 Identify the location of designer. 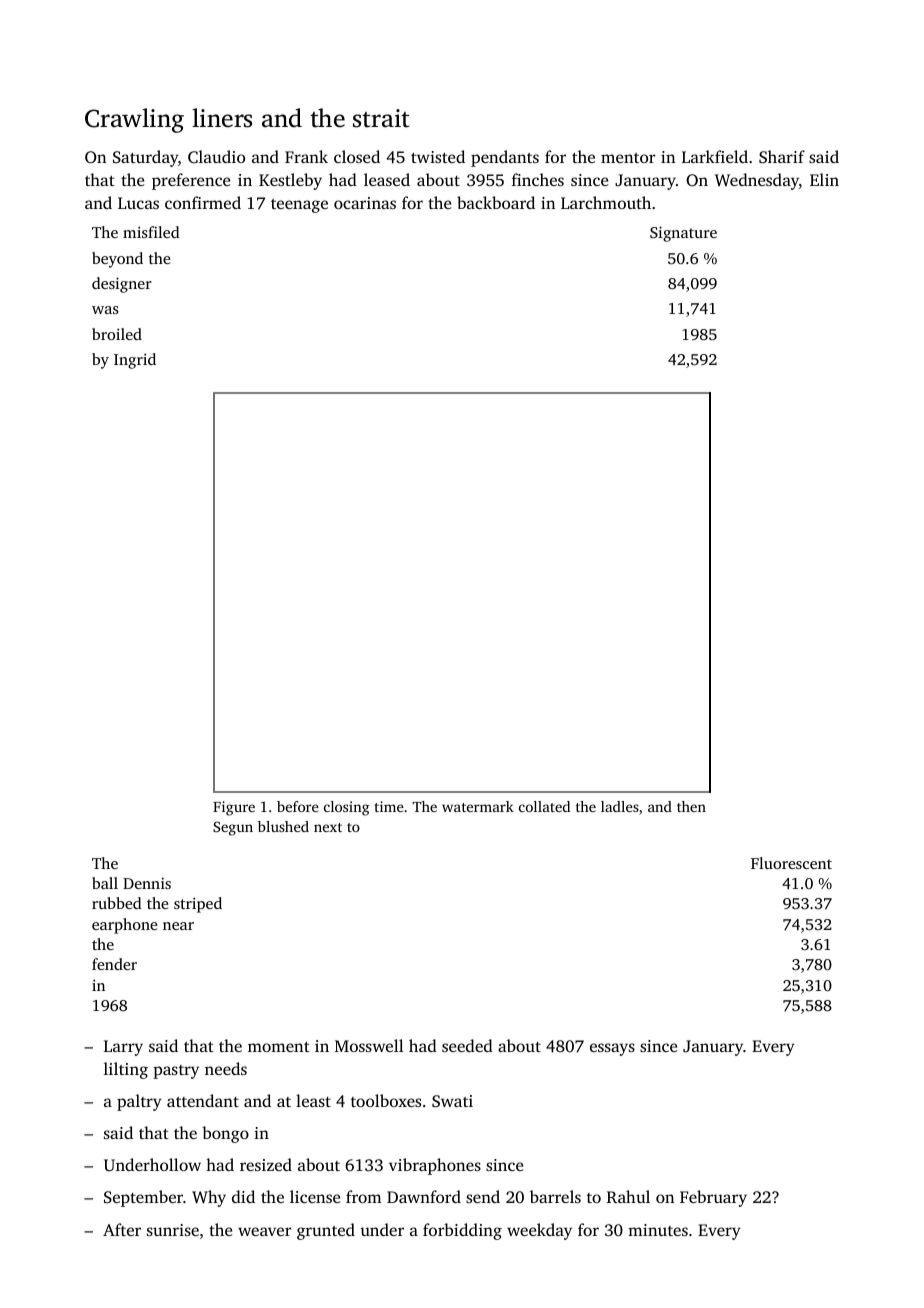
(122, 285).
